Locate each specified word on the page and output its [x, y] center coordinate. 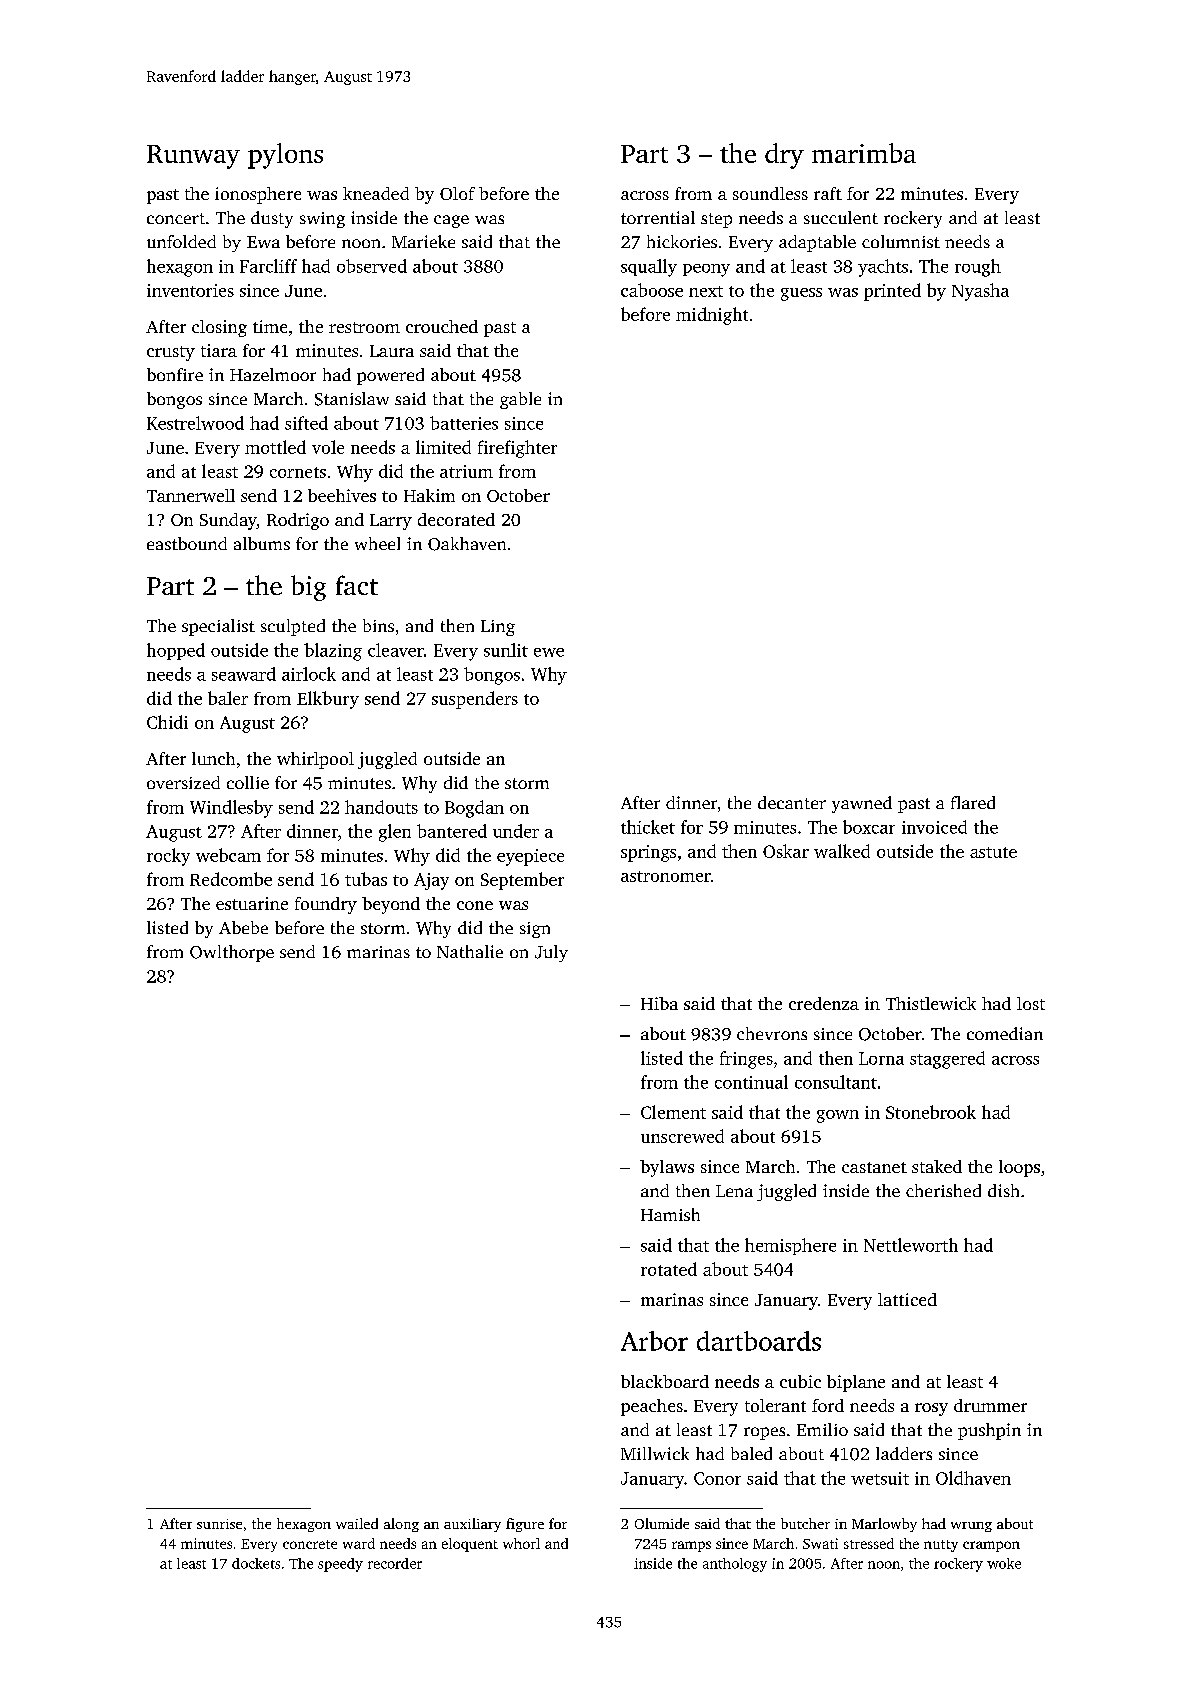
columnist [901, 241]
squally [649, 268]
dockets [256, 1563]
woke [1004, 1563]
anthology [735, 1565]
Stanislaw [352, 399]
